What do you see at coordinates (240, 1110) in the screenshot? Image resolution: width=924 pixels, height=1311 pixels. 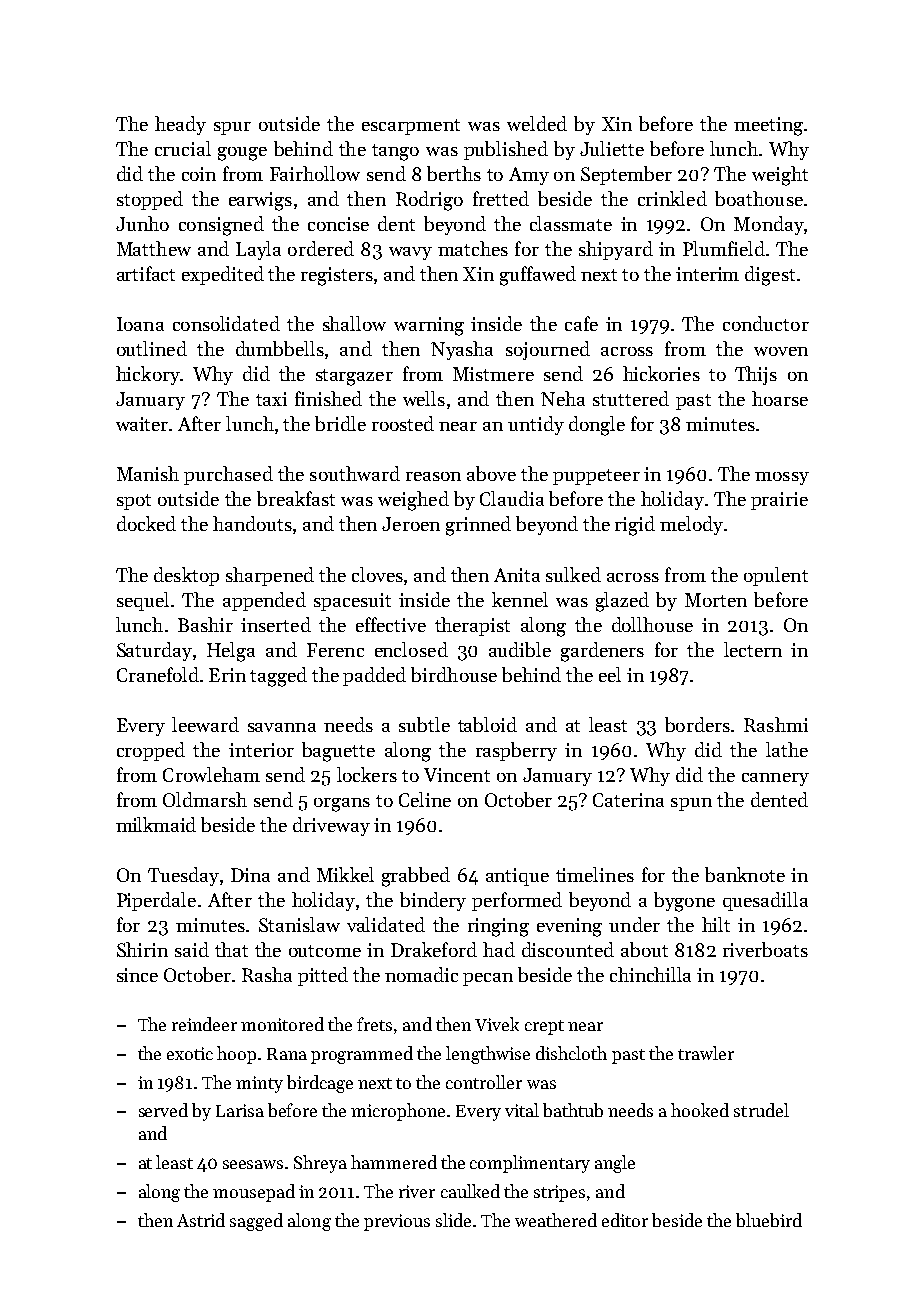 I see `Larisa` at bounding box center [240, 1110].
